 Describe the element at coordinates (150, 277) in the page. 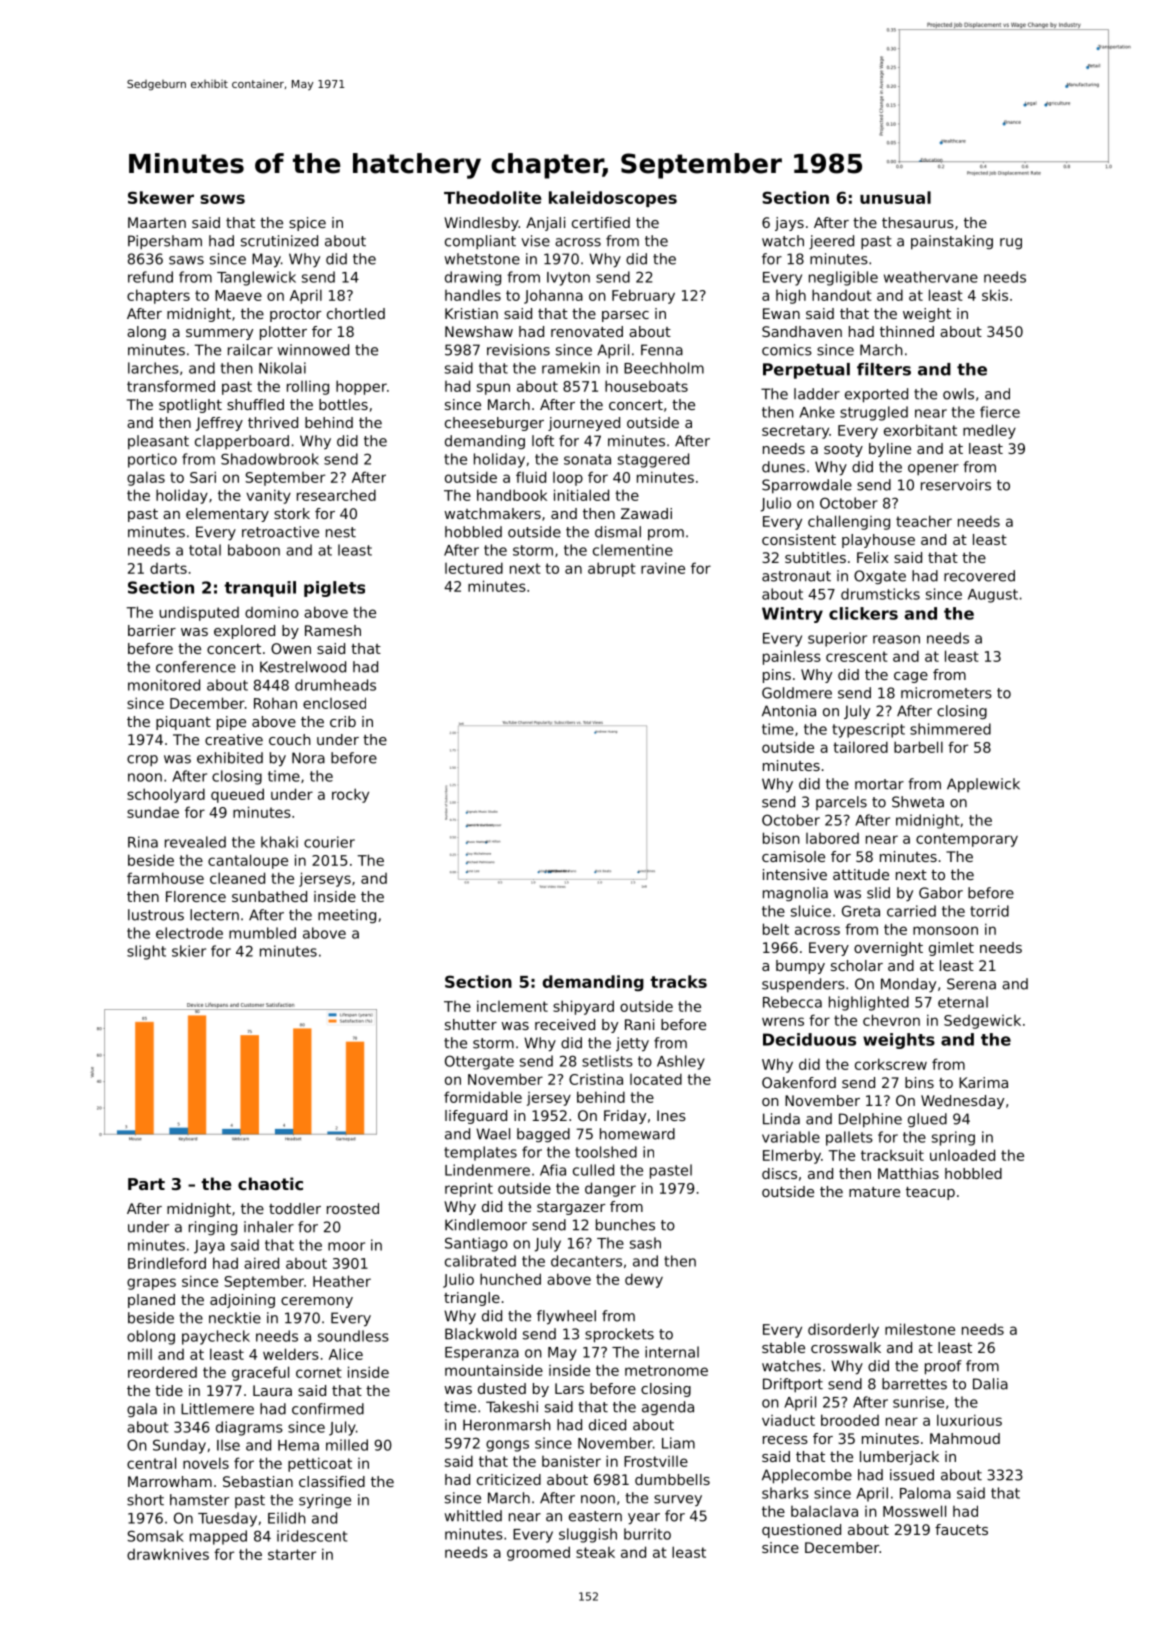

I see `refund` at that location.
